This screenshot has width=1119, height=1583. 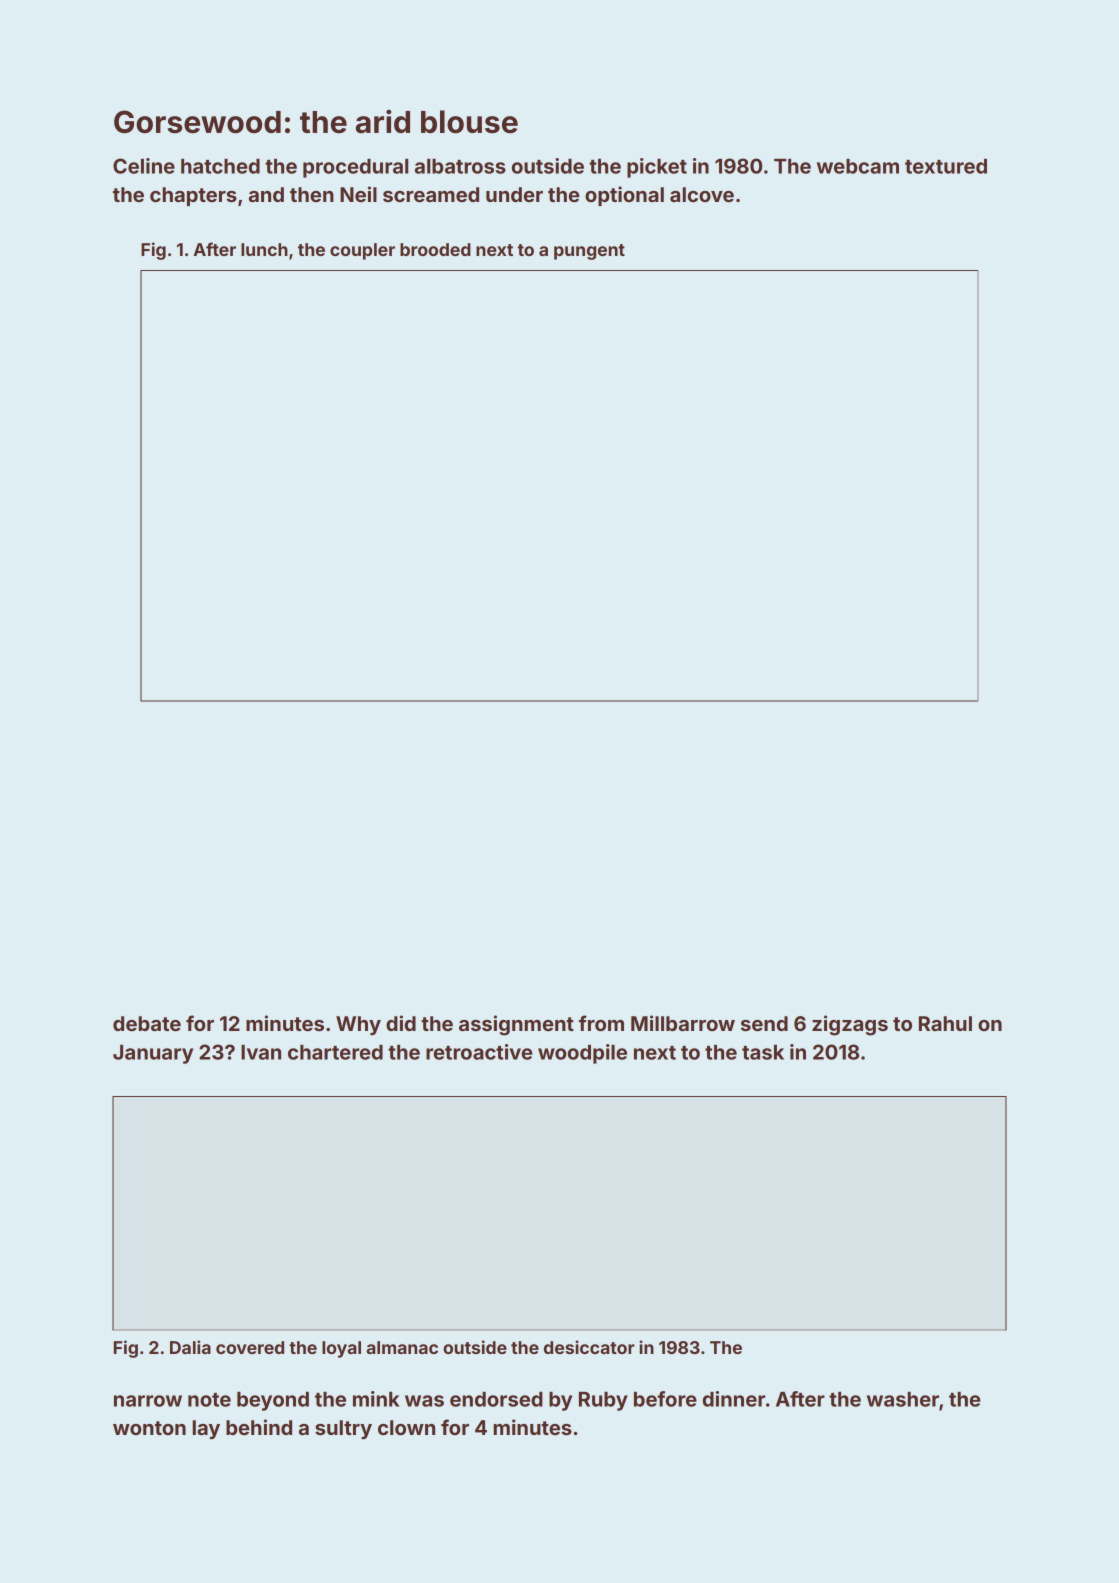 What do you see at coordinates (764, 1023) in the screenshot?
I see `send` at bounding box center [764, 1023].
